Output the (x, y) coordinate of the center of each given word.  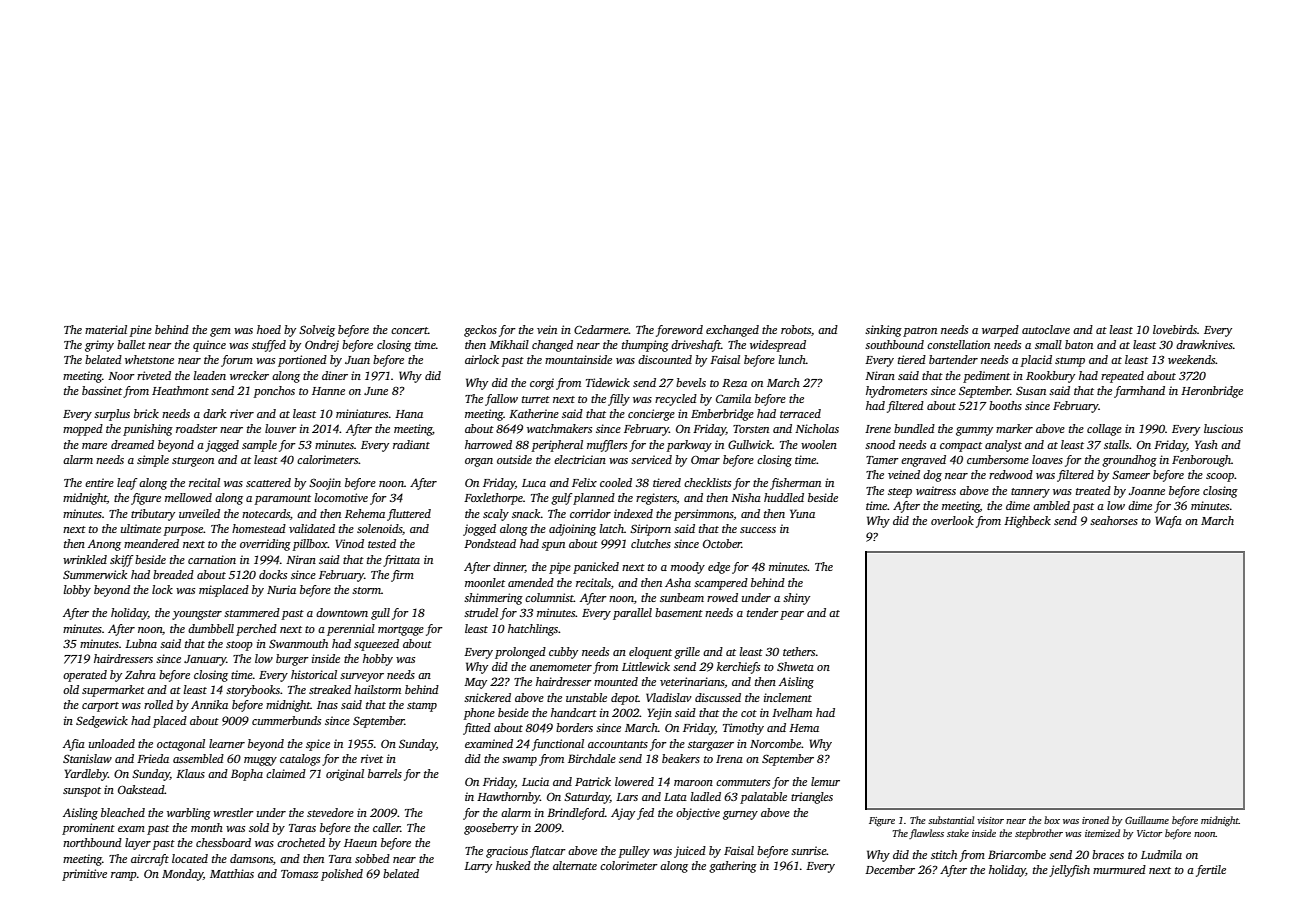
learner (227, 743)
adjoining (572, 530)
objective (698, 814)
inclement (788, 697)
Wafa (1168, 522)
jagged (222, 446)
